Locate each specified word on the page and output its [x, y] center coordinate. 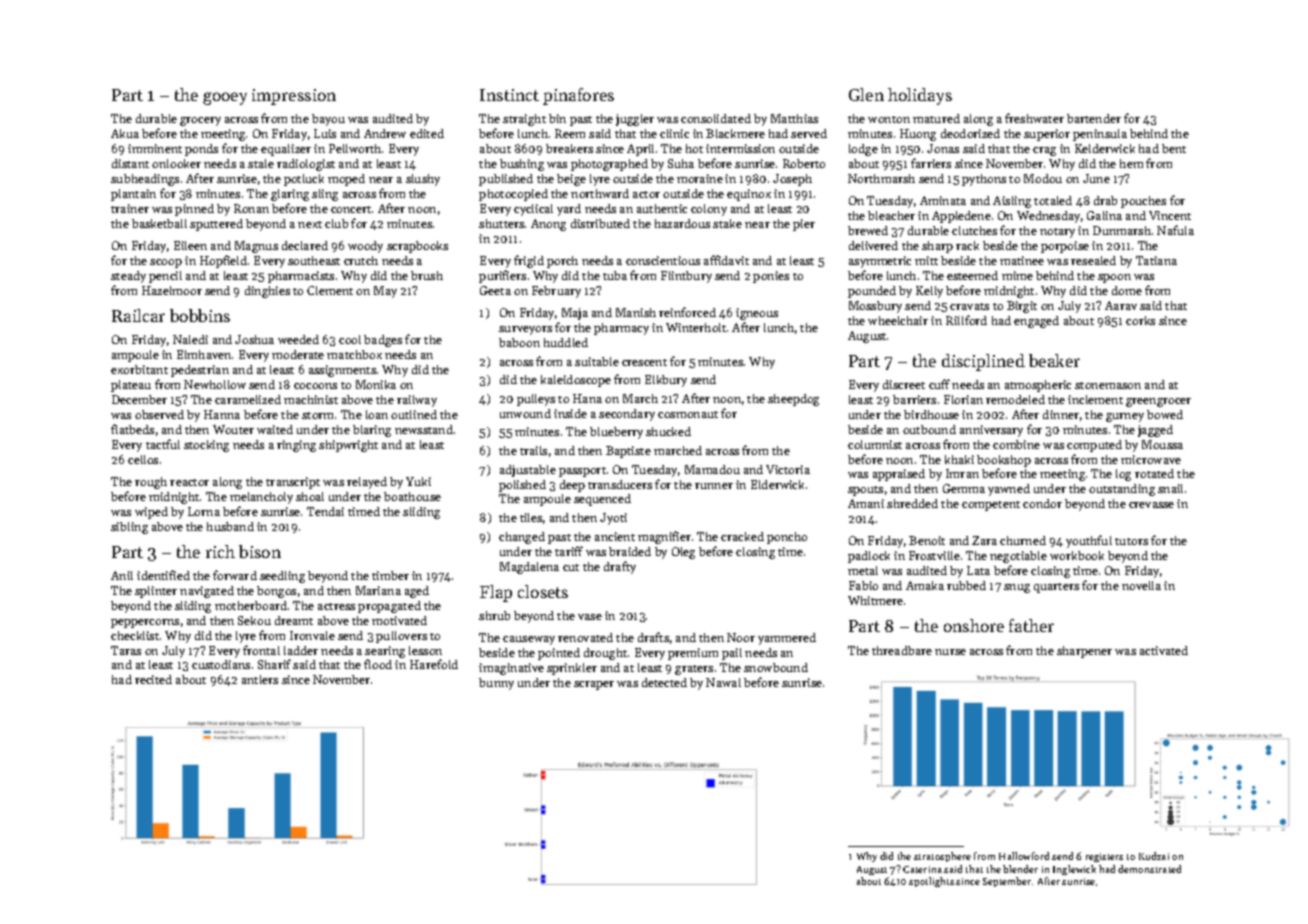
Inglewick [1074, 870]
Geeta [495, 290]
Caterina [922, 869]
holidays [920, 96]
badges [383, 341]
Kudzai [1154, 856]
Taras [126, 650]
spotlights [931, 882]
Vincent [1170, 215]
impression [294, 97]
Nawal [723, 682]
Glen [866, 94]
